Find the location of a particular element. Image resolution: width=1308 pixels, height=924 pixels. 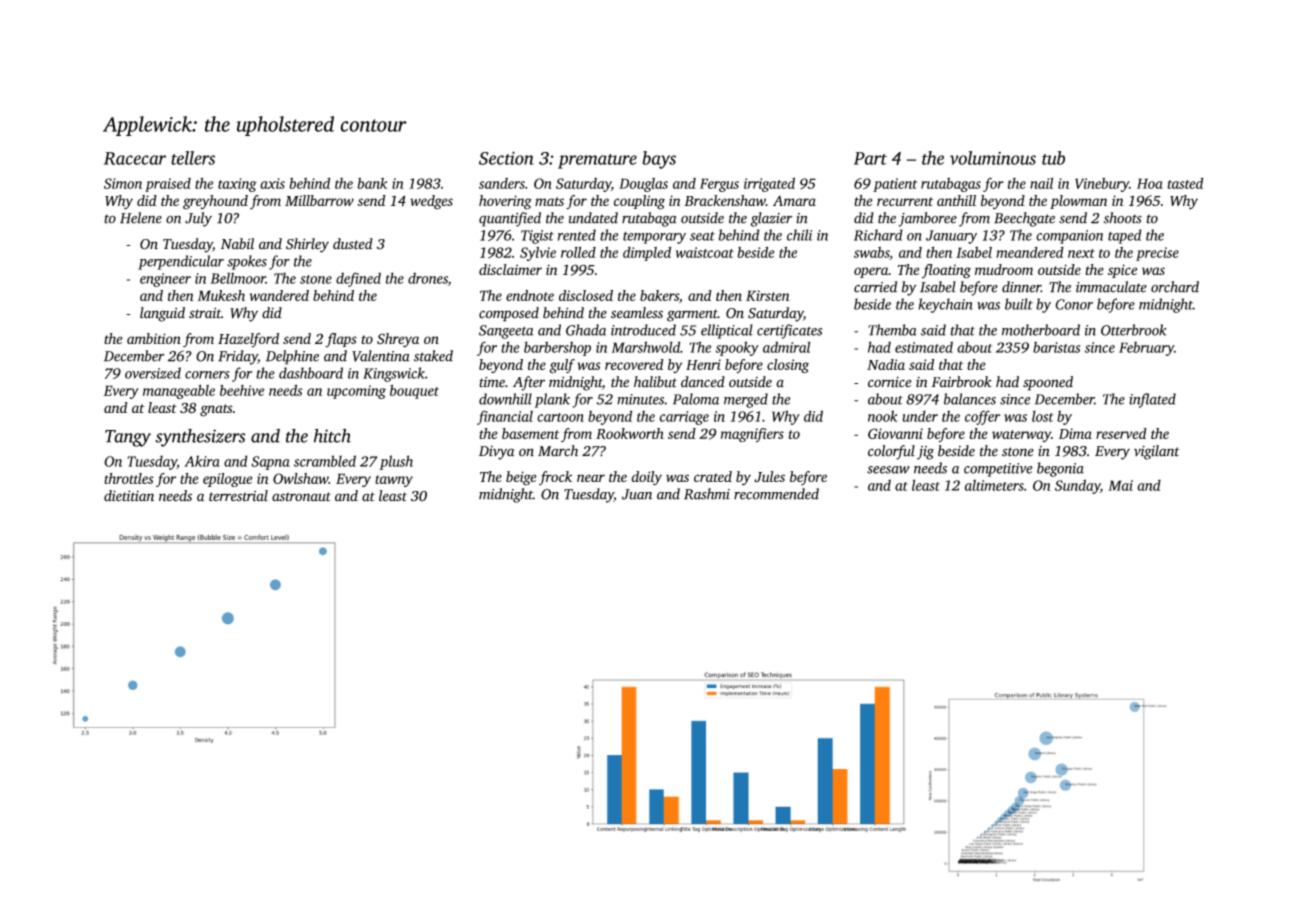

waterway is located at coordinates (1021, 436).
